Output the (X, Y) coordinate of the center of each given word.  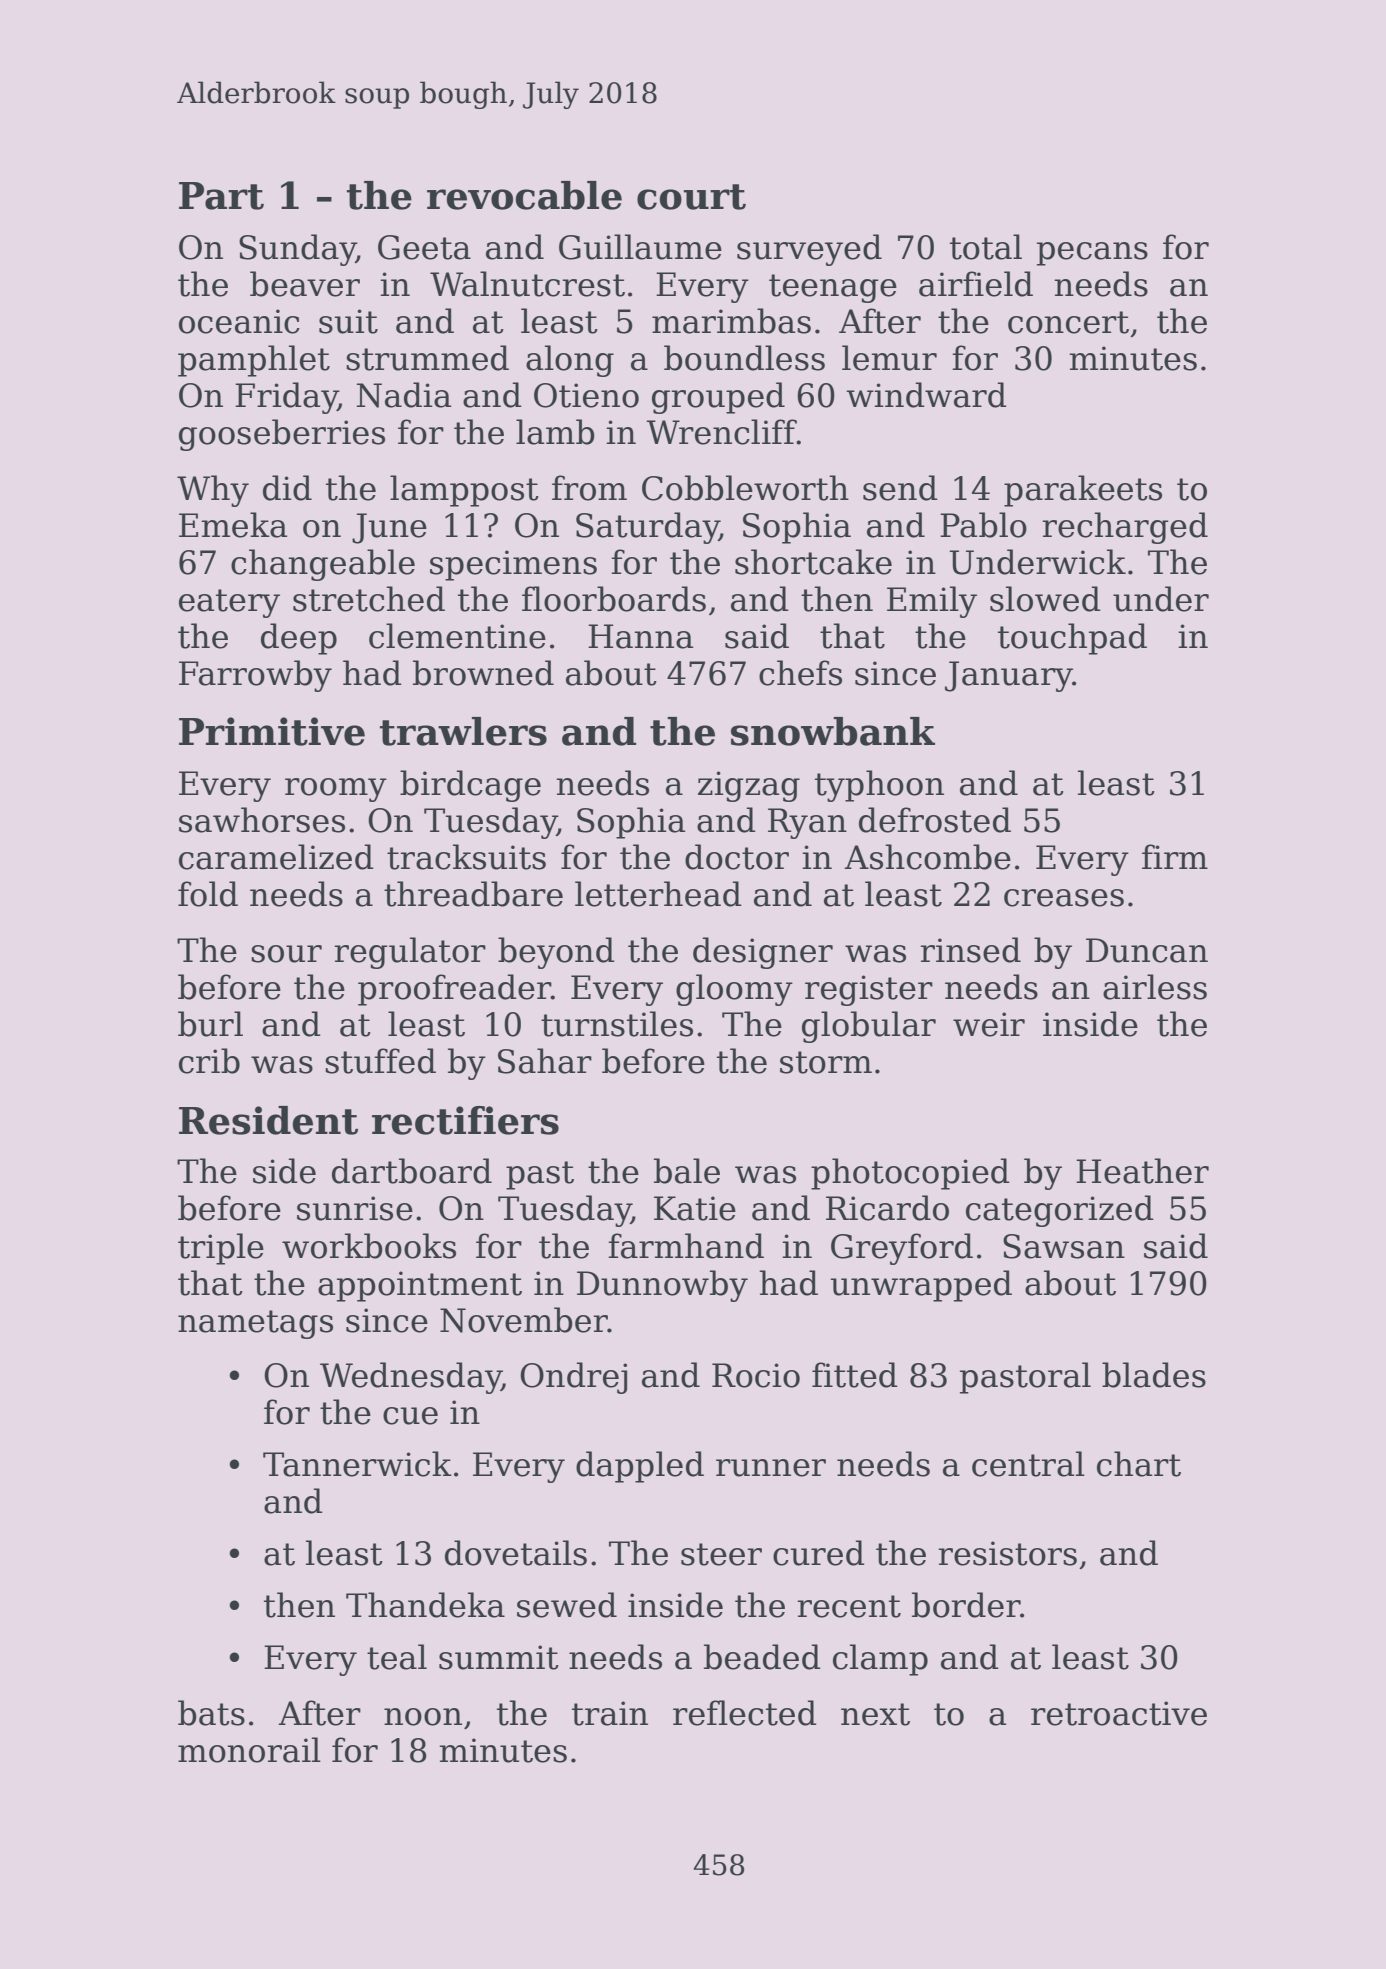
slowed (1045, 599)
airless (1155, 987)
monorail (249, 1750)
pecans (1092, 254)
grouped (718, 398)
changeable (323, 565)
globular (869, 1027)
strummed (427, 358)
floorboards (614, 599)
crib (209, 1061)
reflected (745, 1713)
